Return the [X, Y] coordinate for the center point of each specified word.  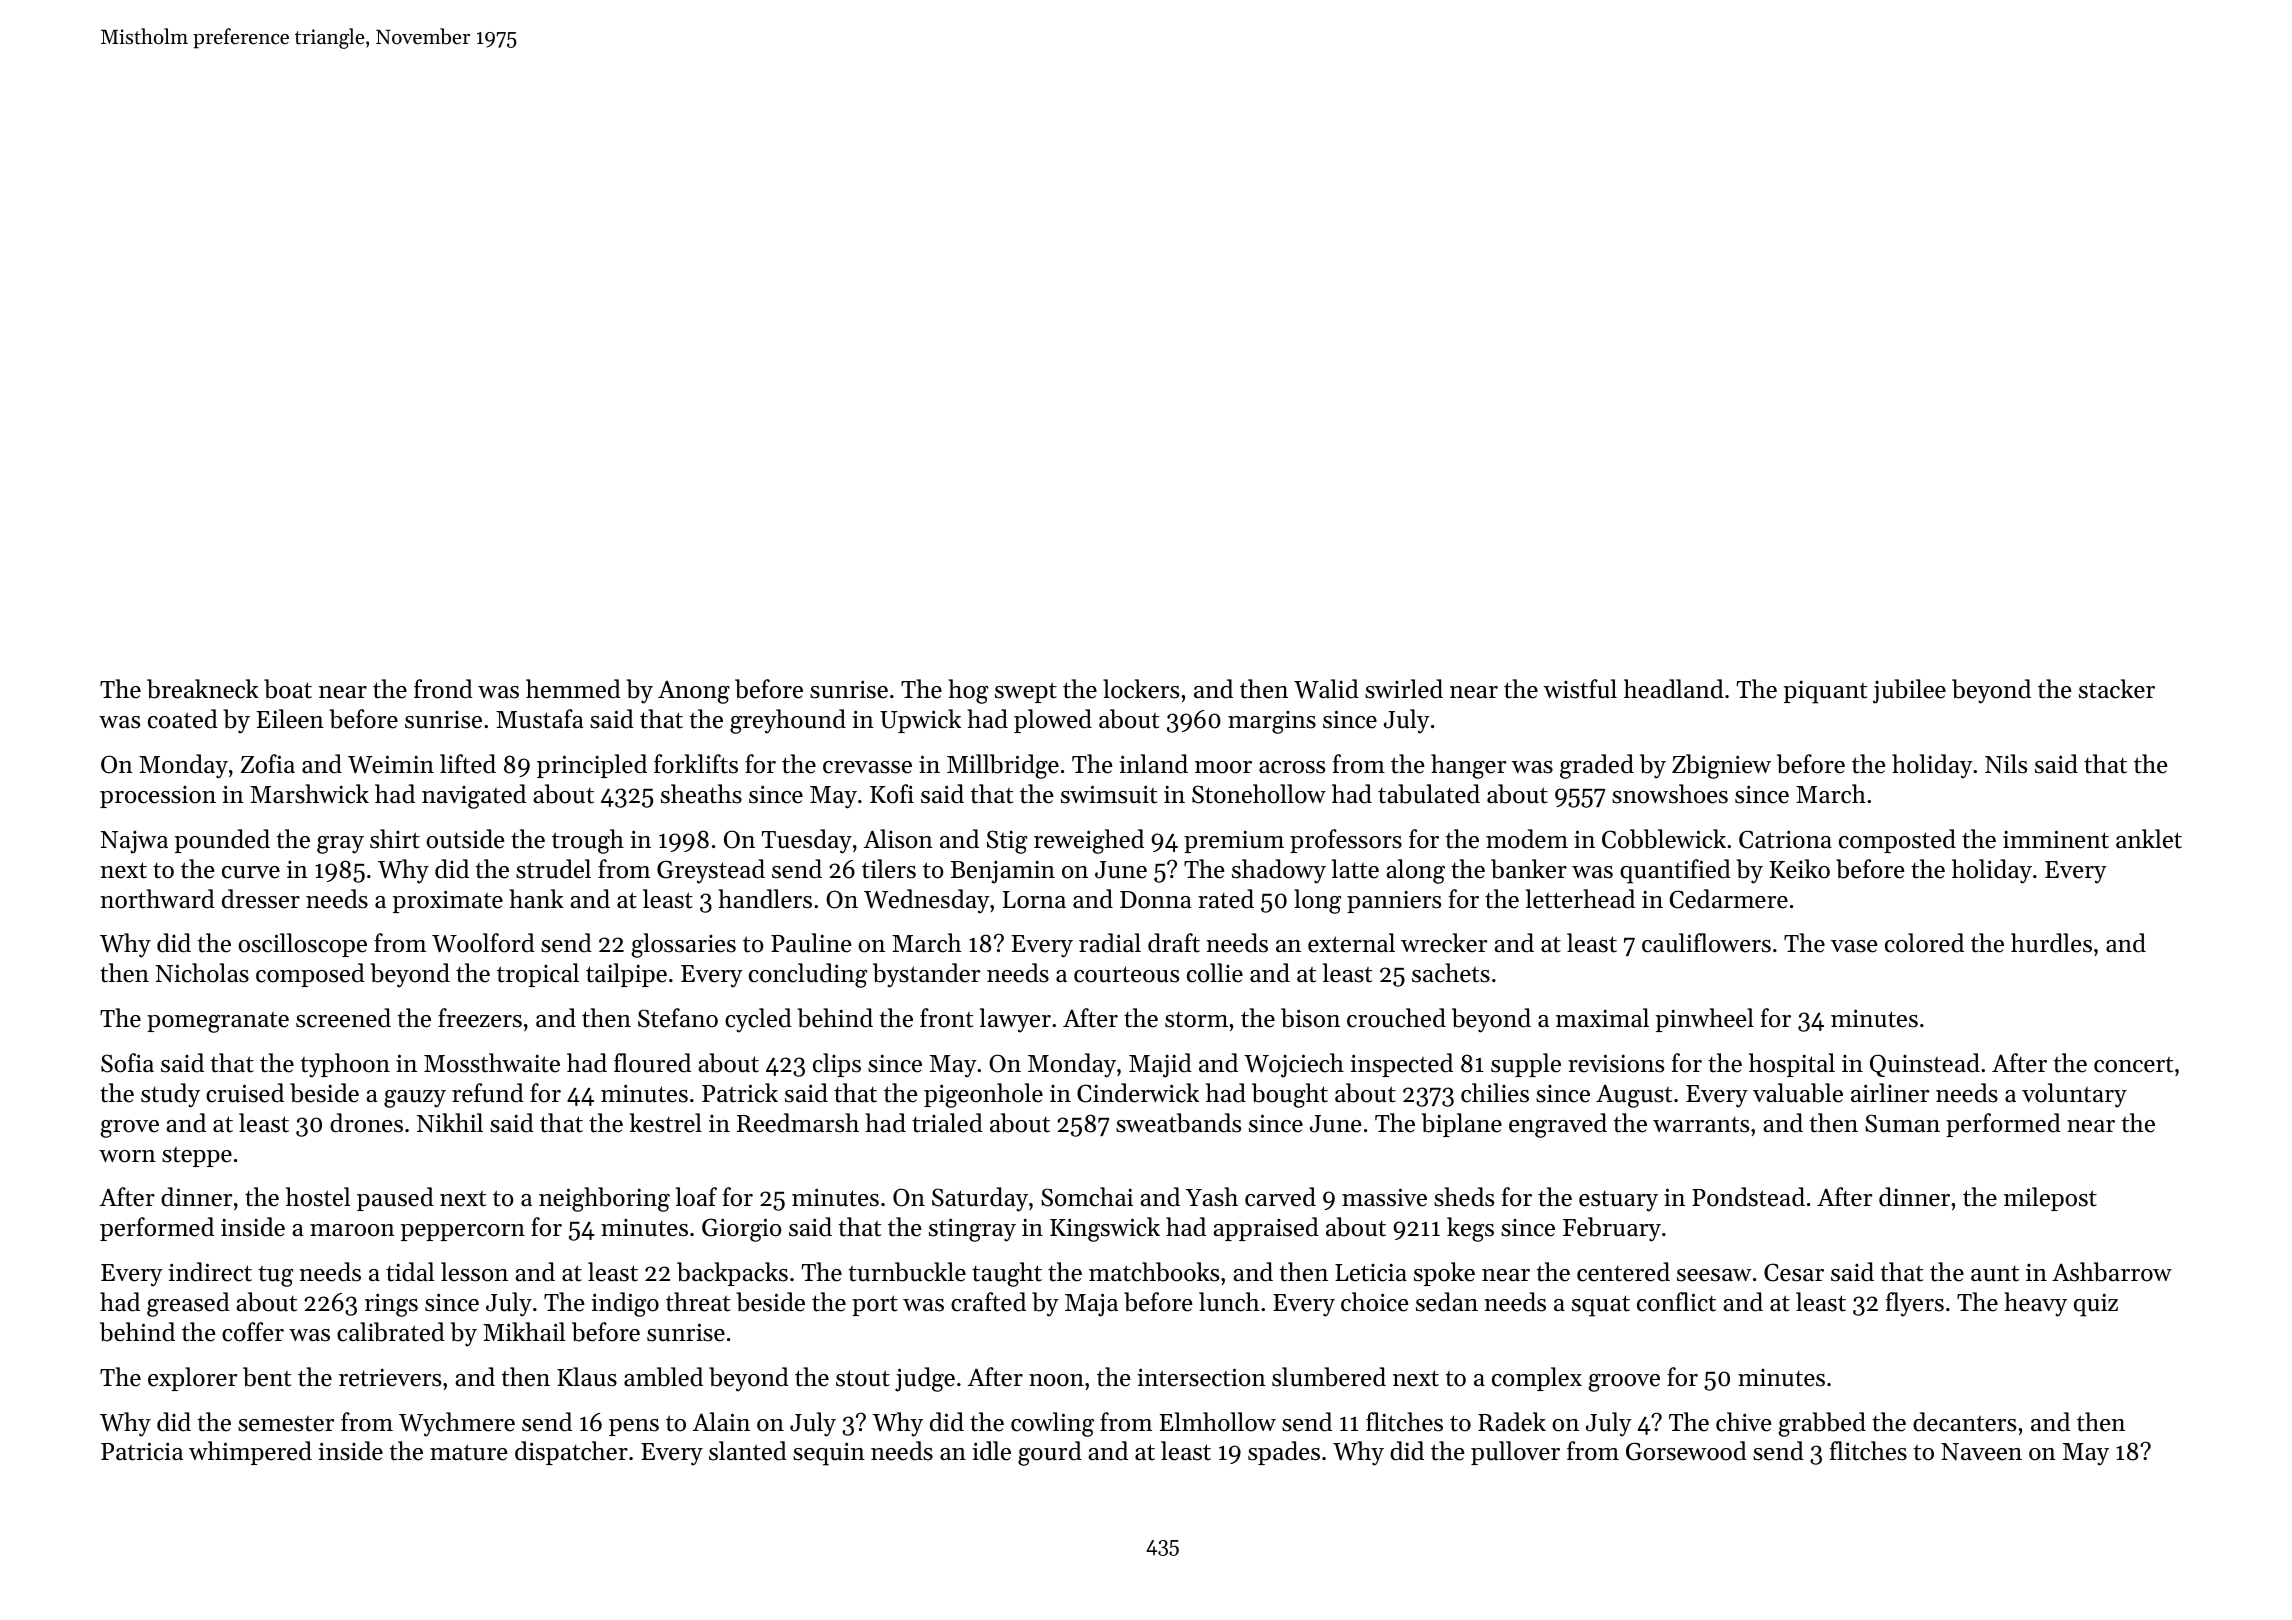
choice [1375, 1302]
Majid [1160, 1065]
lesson [474, 1272]
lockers [1141, 689]
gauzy [415, 1099]
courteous [1126, 974]
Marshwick [309, 794]
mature [469, 1452]
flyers [1915, 1304]
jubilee [1909, 691]
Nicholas [202, 973]
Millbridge [1003, 766]
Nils [2006, 764]
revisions [1616, 1063]
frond [443, 689]
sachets [1451, 973]
